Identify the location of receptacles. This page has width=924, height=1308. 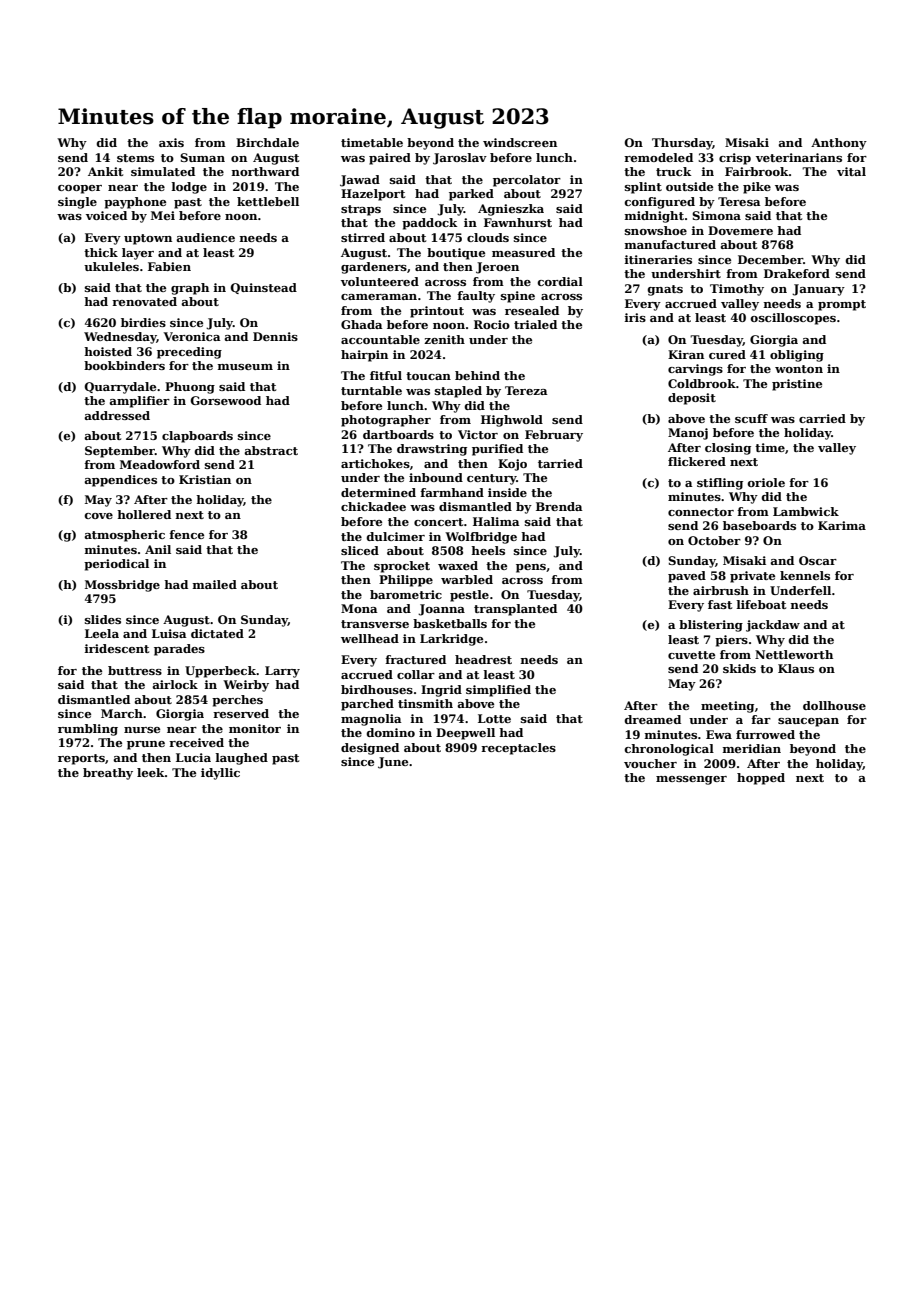
(518, 749).
